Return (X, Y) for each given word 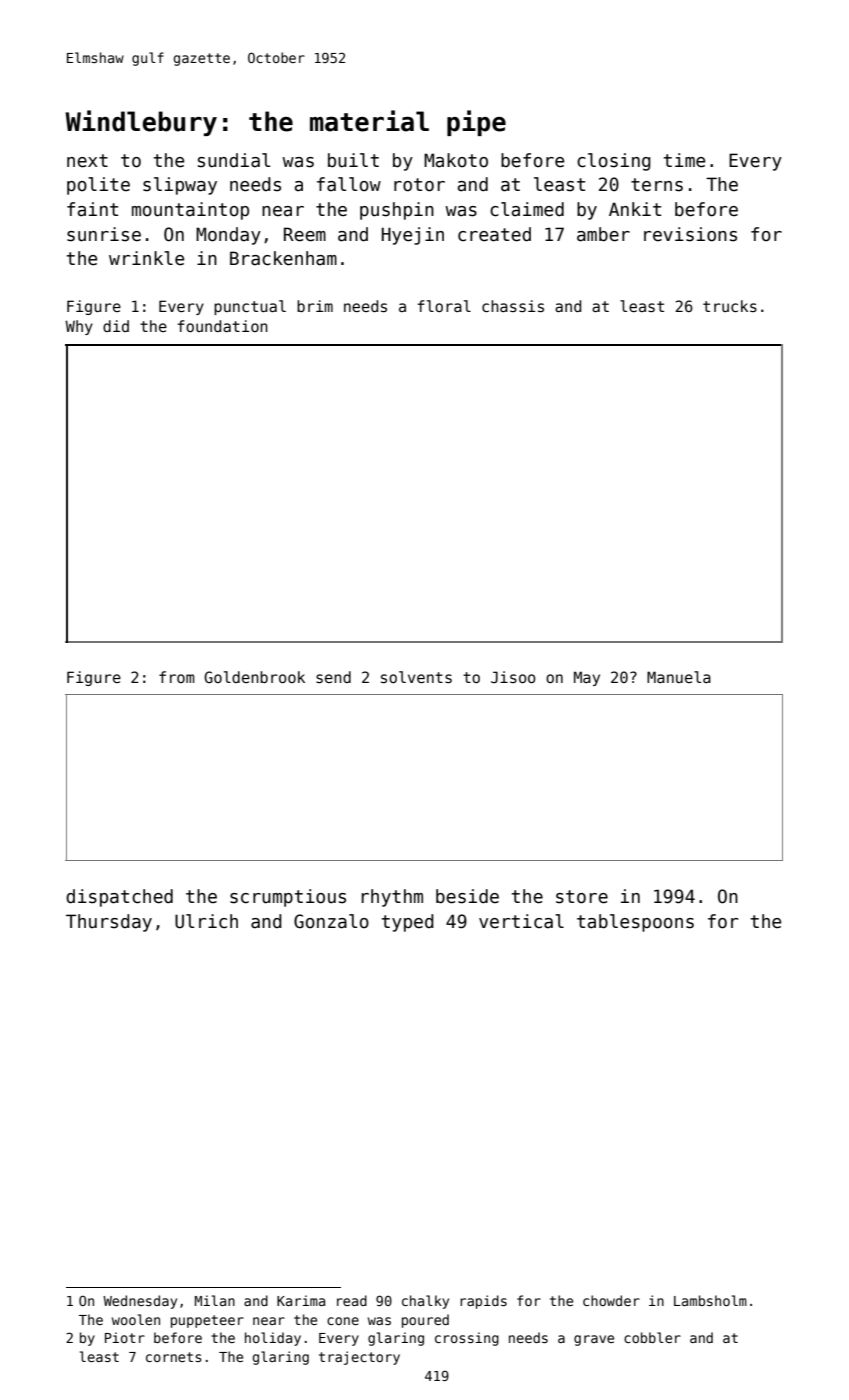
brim (315, 306)
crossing (467, 1339)
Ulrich (206, 921)
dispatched (119, 898)
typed (408, 923)
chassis (513, 306)
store (582, 897)
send (333, 677)
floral (444, 306)
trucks (730, 306)
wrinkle (146, 258)
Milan (215, 1300)
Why (79, 327)
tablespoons (635, 923)
